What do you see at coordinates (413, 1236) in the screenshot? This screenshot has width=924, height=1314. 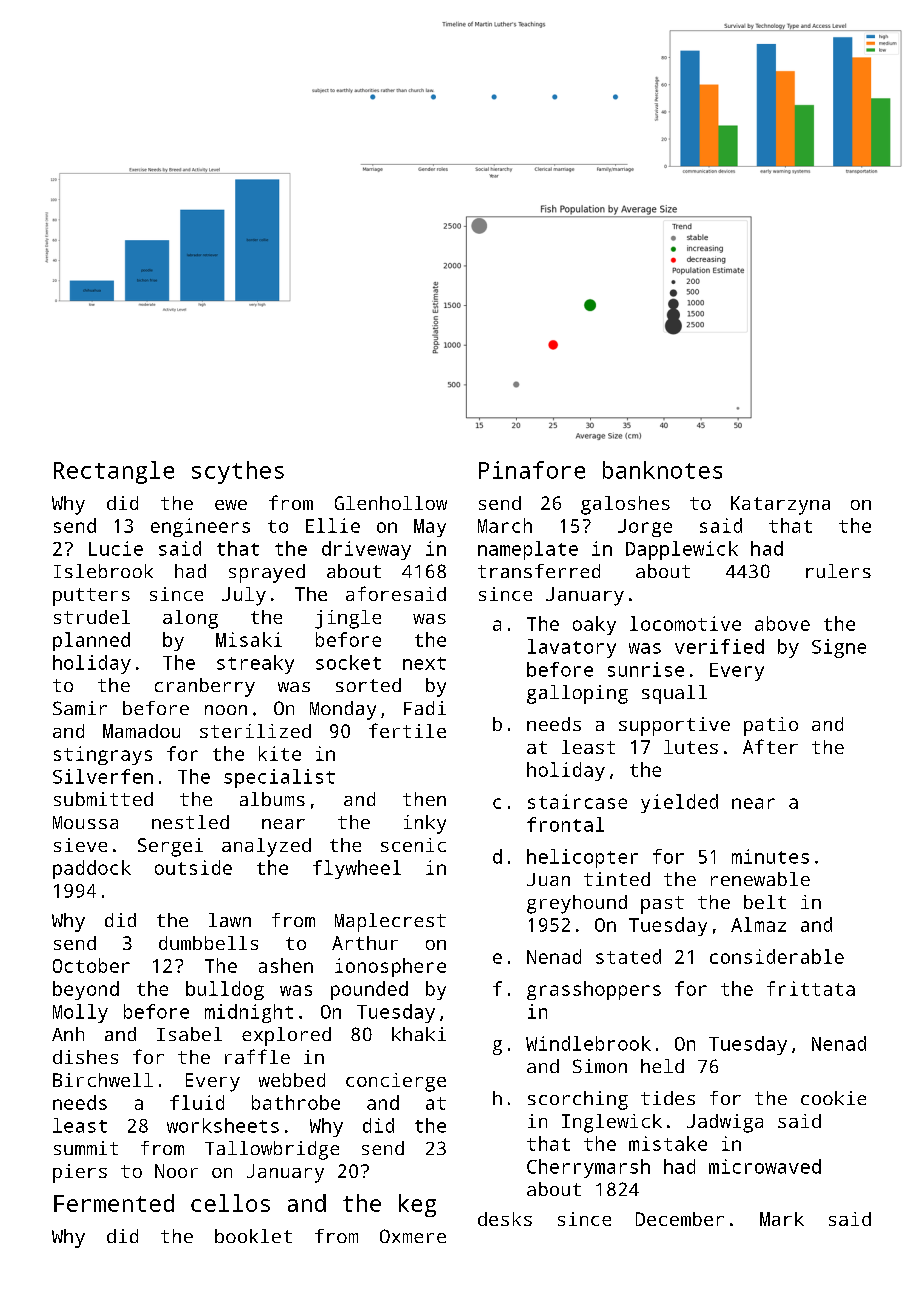 I see `Oxmere` at bounding box center [413, 1236].
